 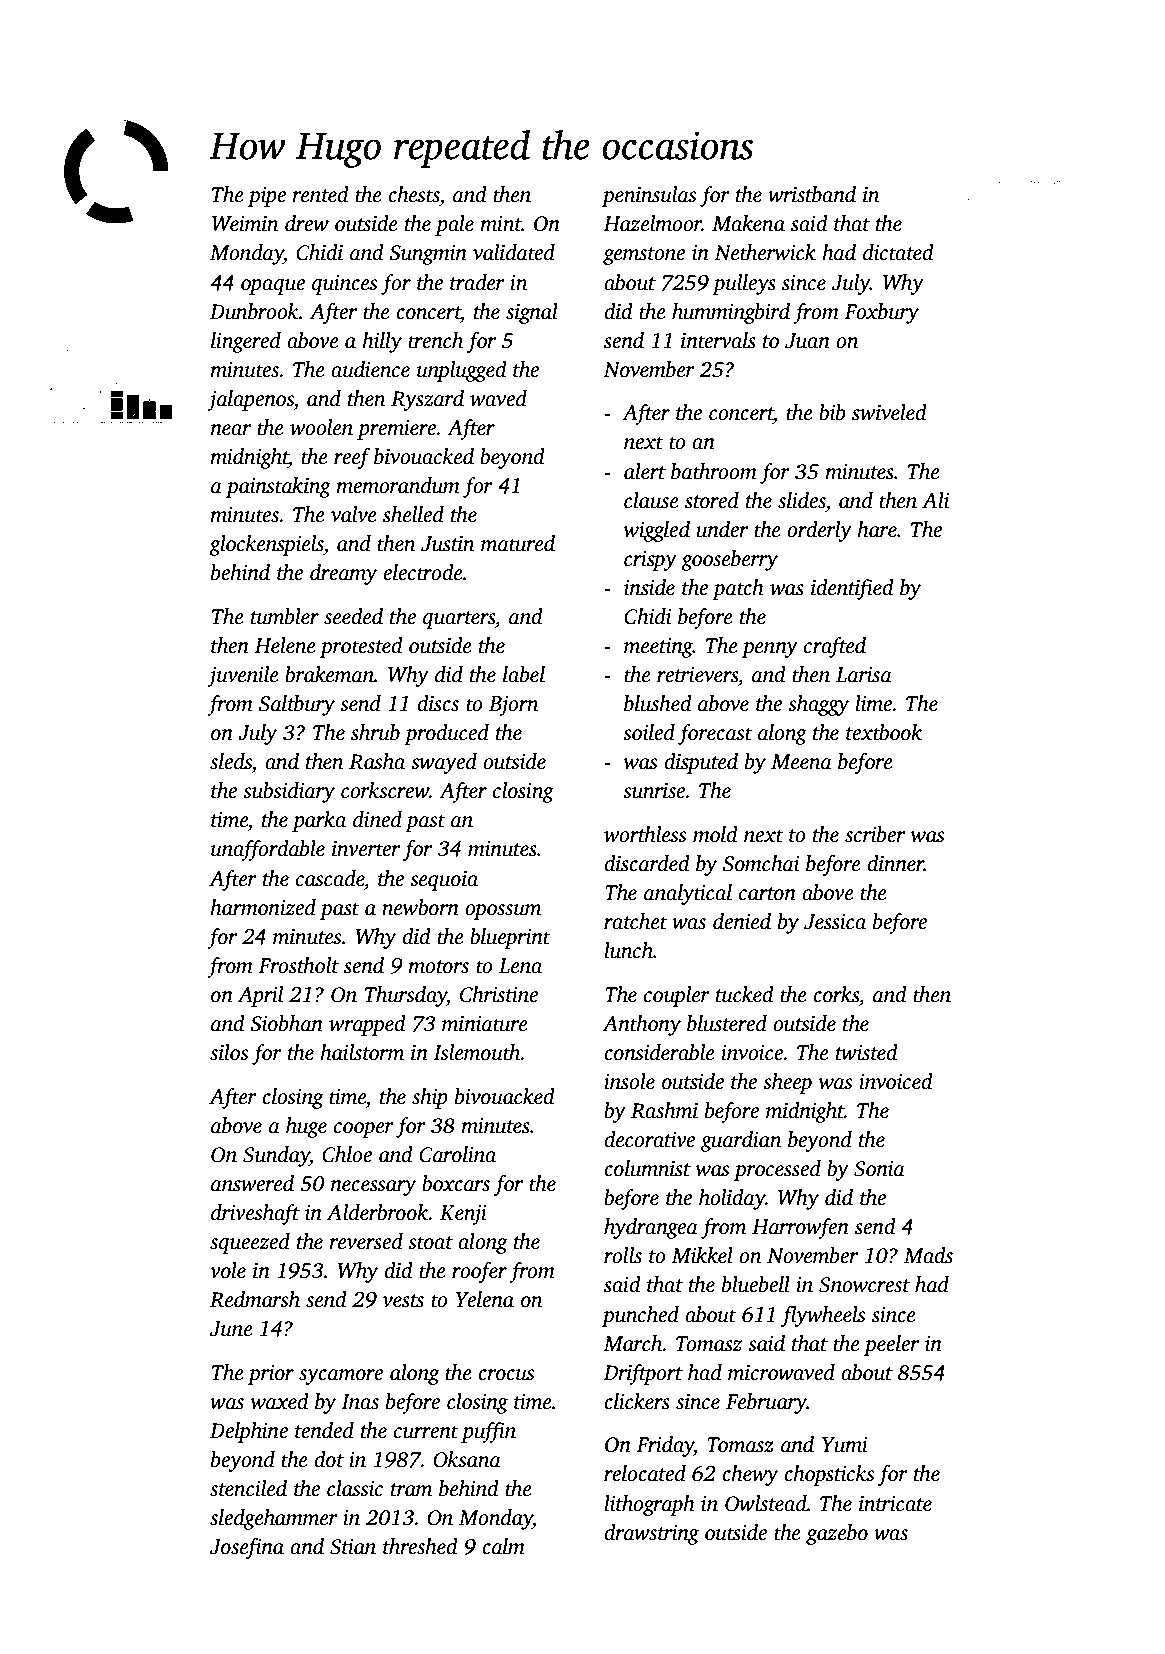 I want to click on matured, so click(x=518, y=543).
